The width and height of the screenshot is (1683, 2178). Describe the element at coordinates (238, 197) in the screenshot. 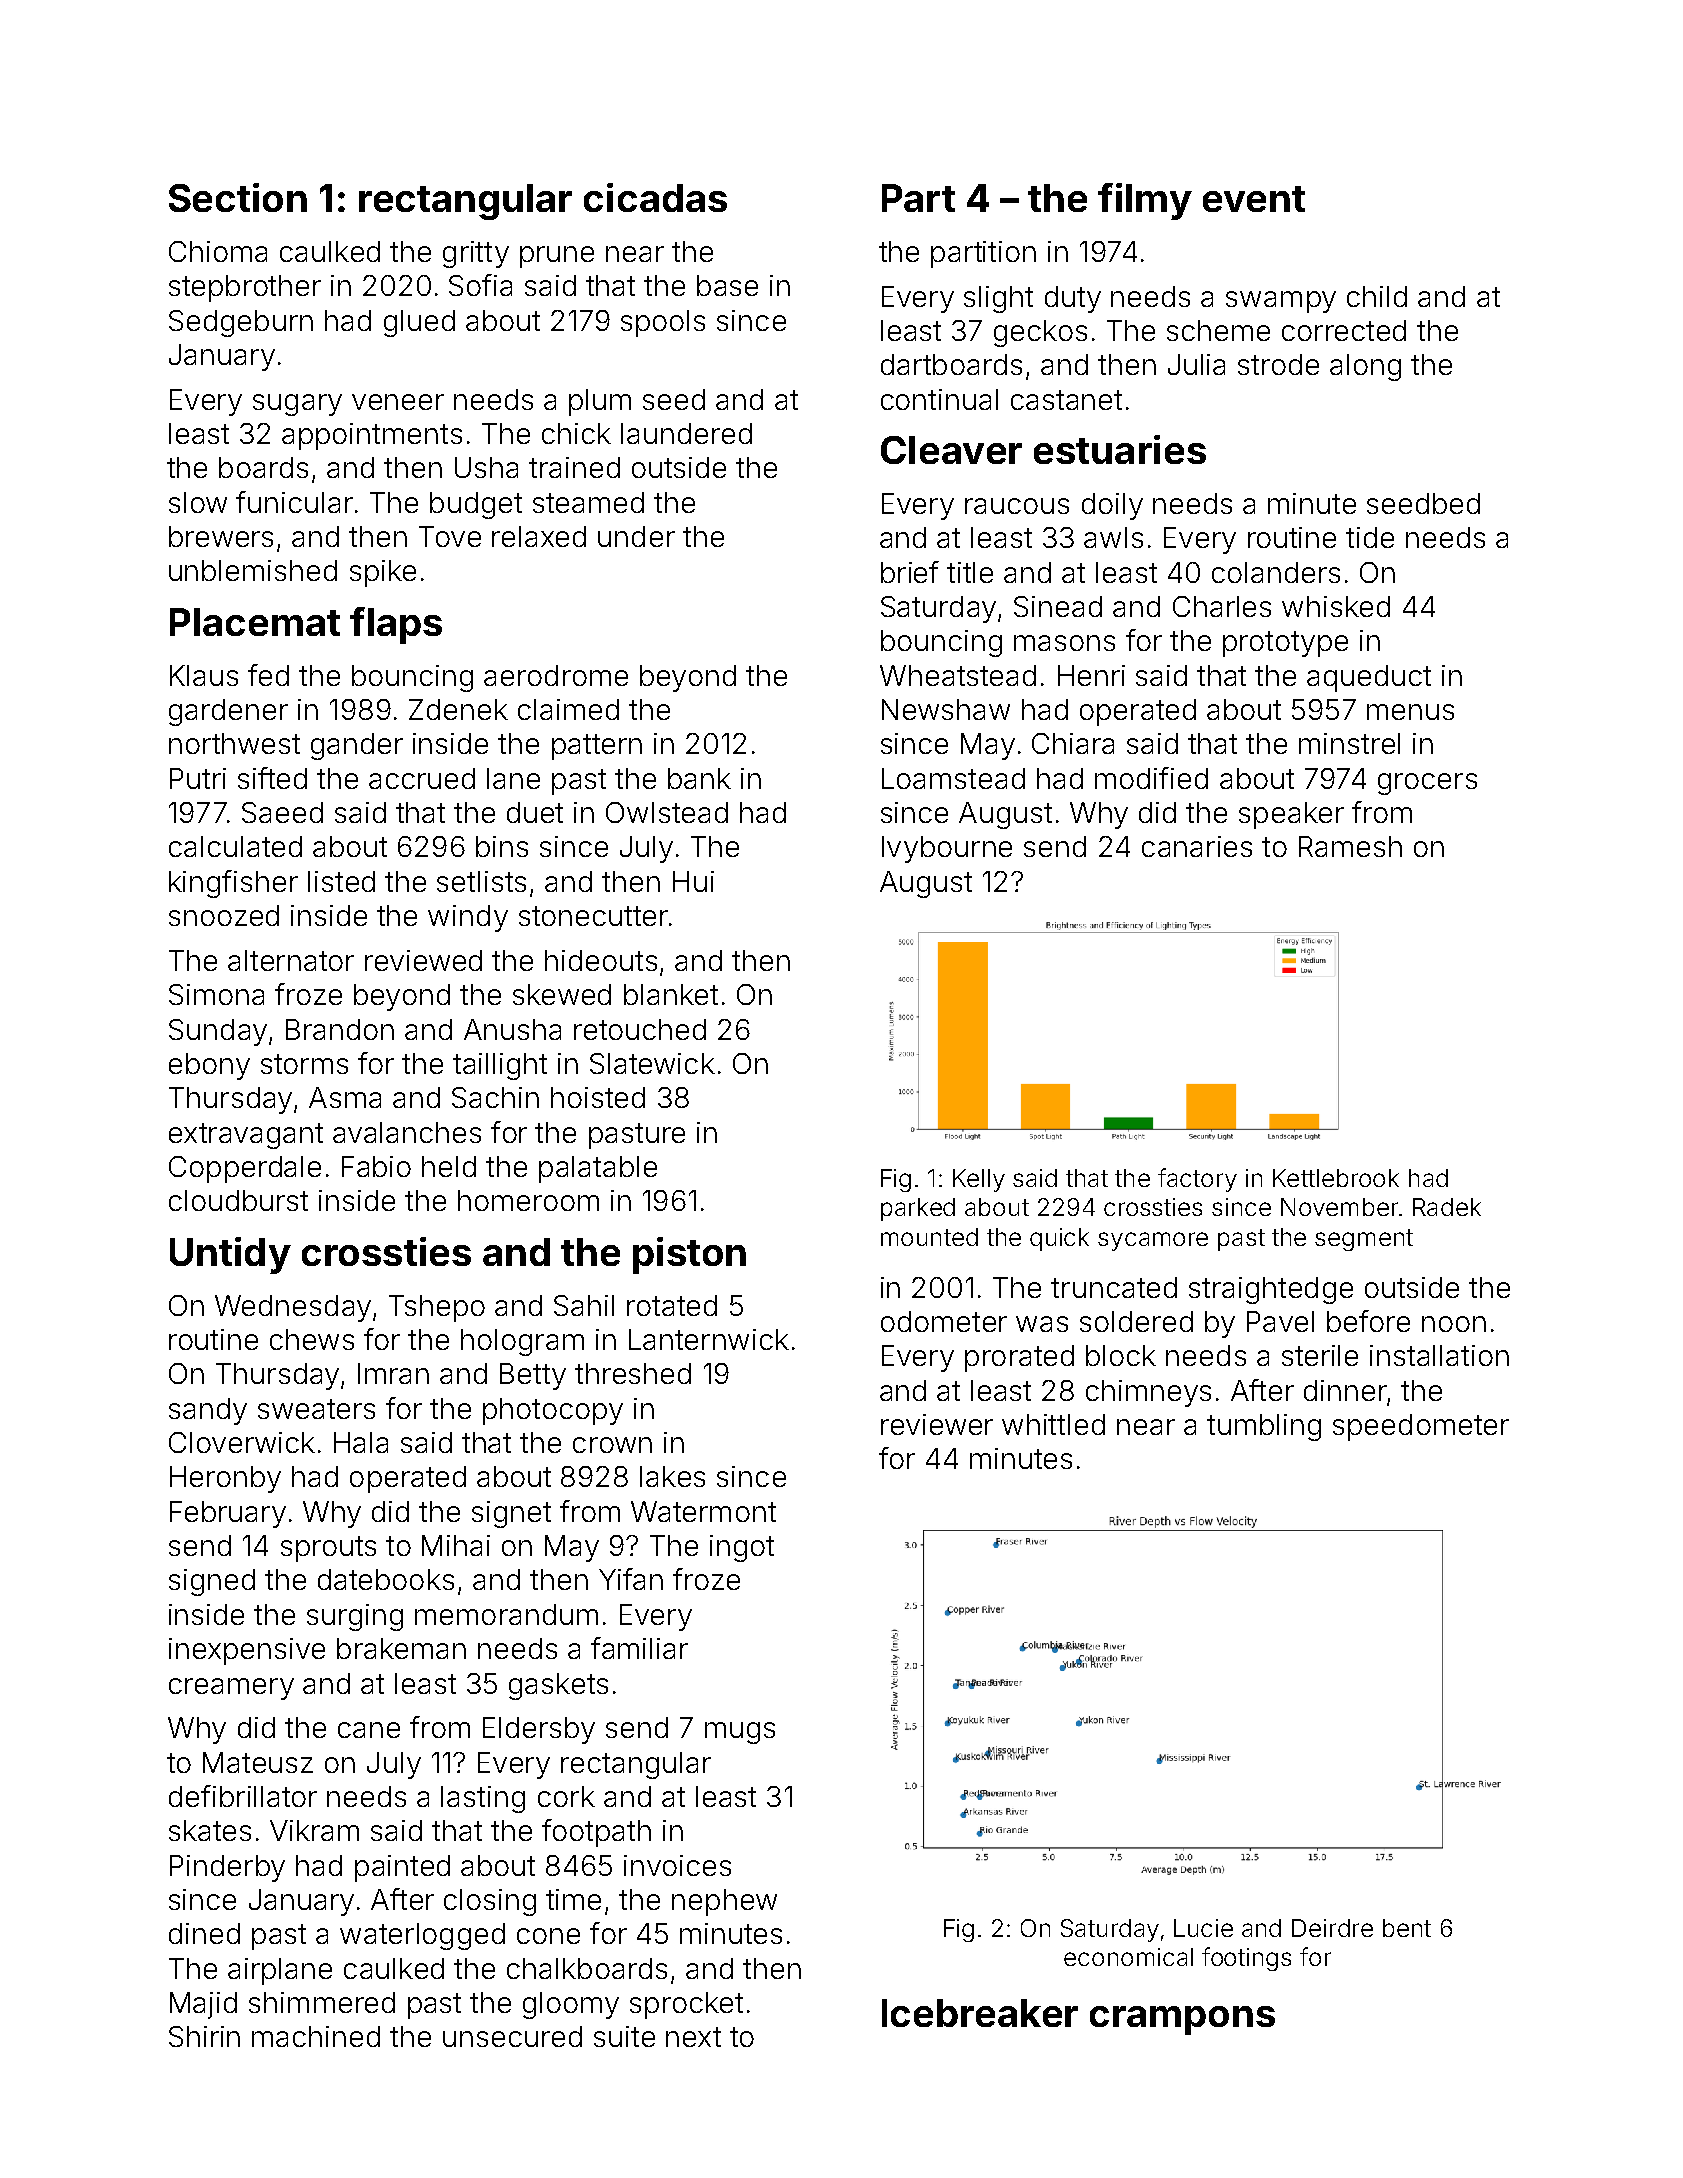

I see `Section` at that location.
